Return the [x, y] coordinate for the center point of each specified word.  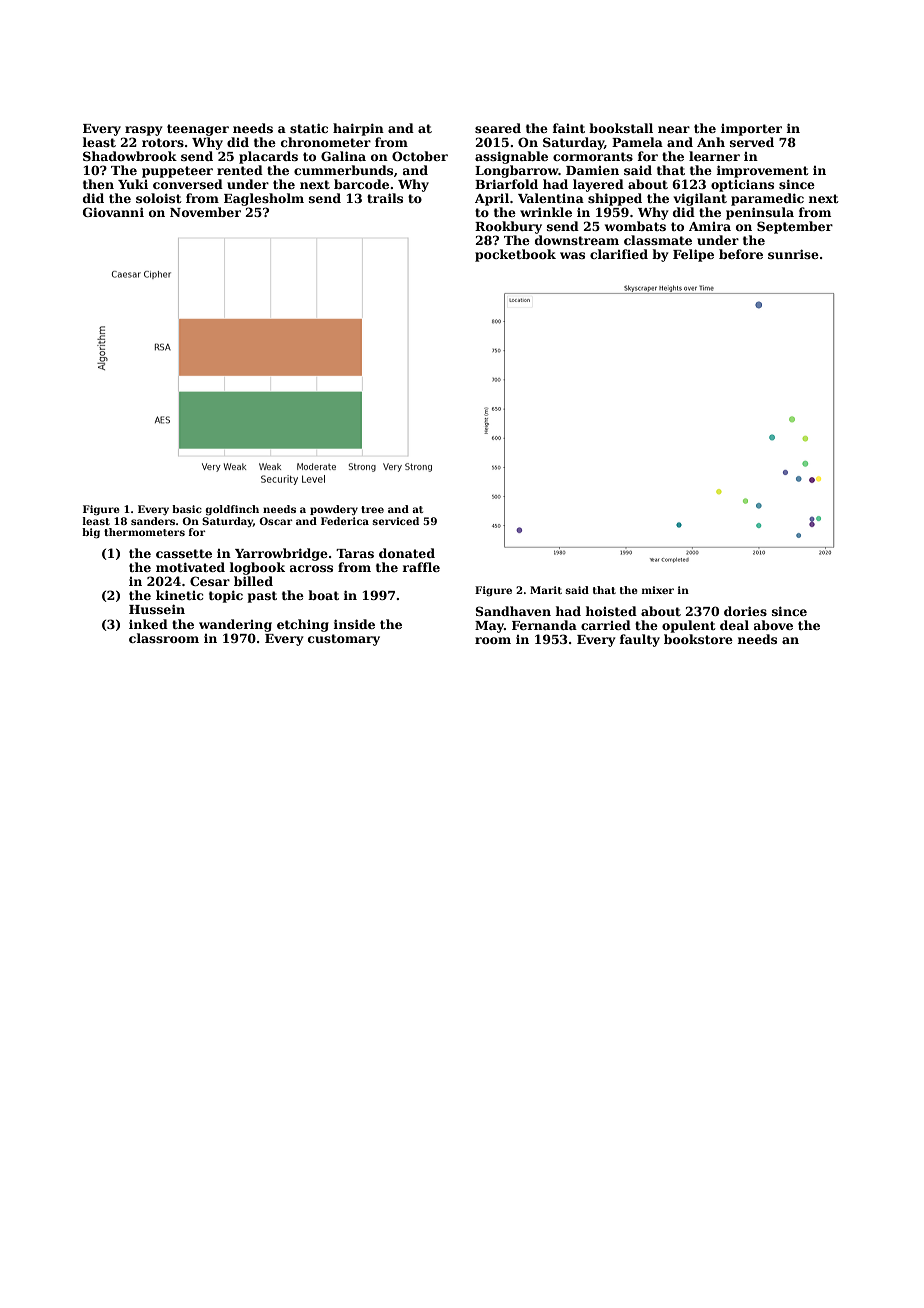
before [741, 254]
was [572, 255]
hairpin [358, 129]
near [674, 129]
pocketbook [515, 255]
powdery [334, 510]
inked [148, 624]
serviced [395, 521]
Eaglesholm [264, 199]
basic [187, 509]
